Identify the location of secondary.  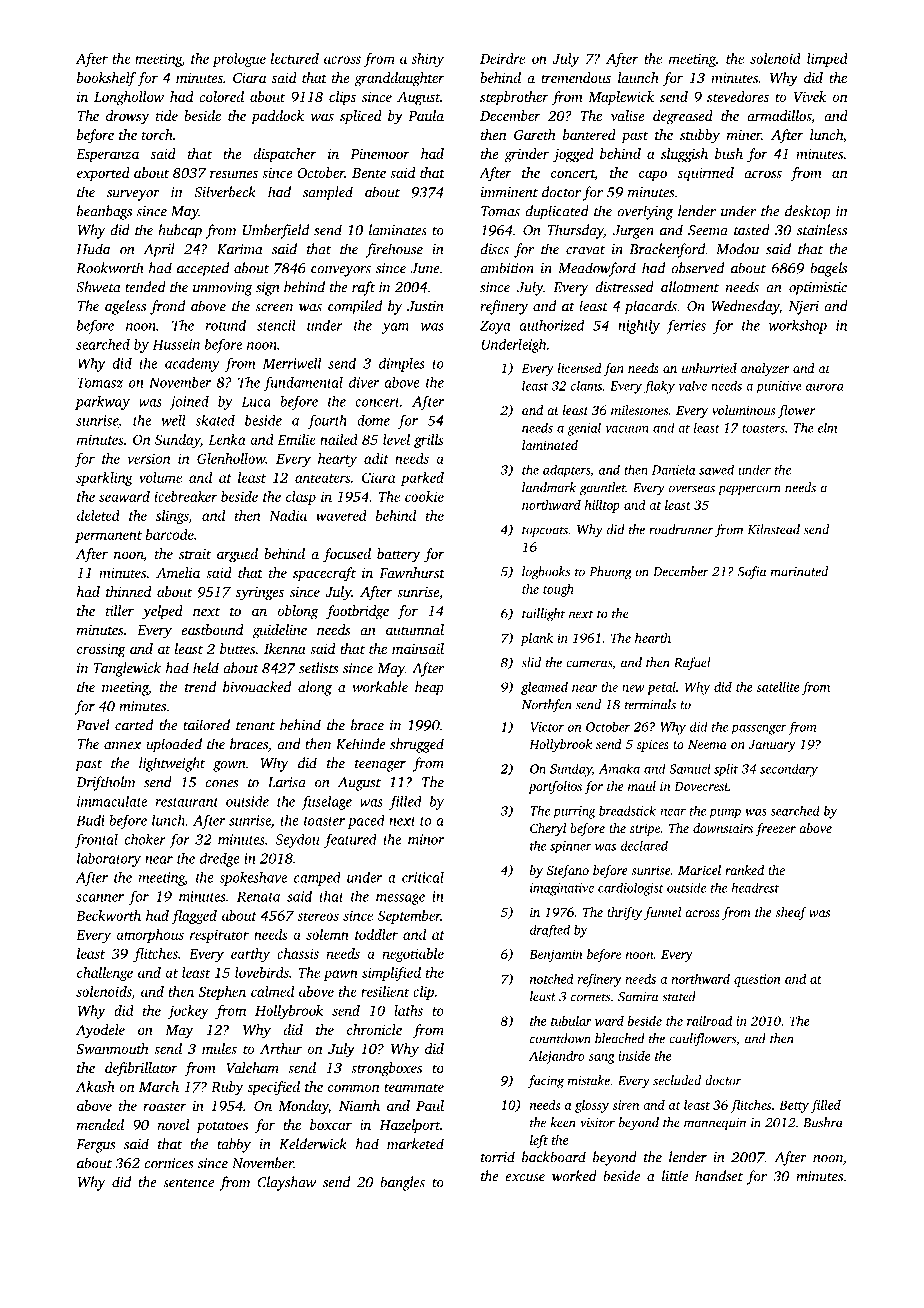
(789, 770).
